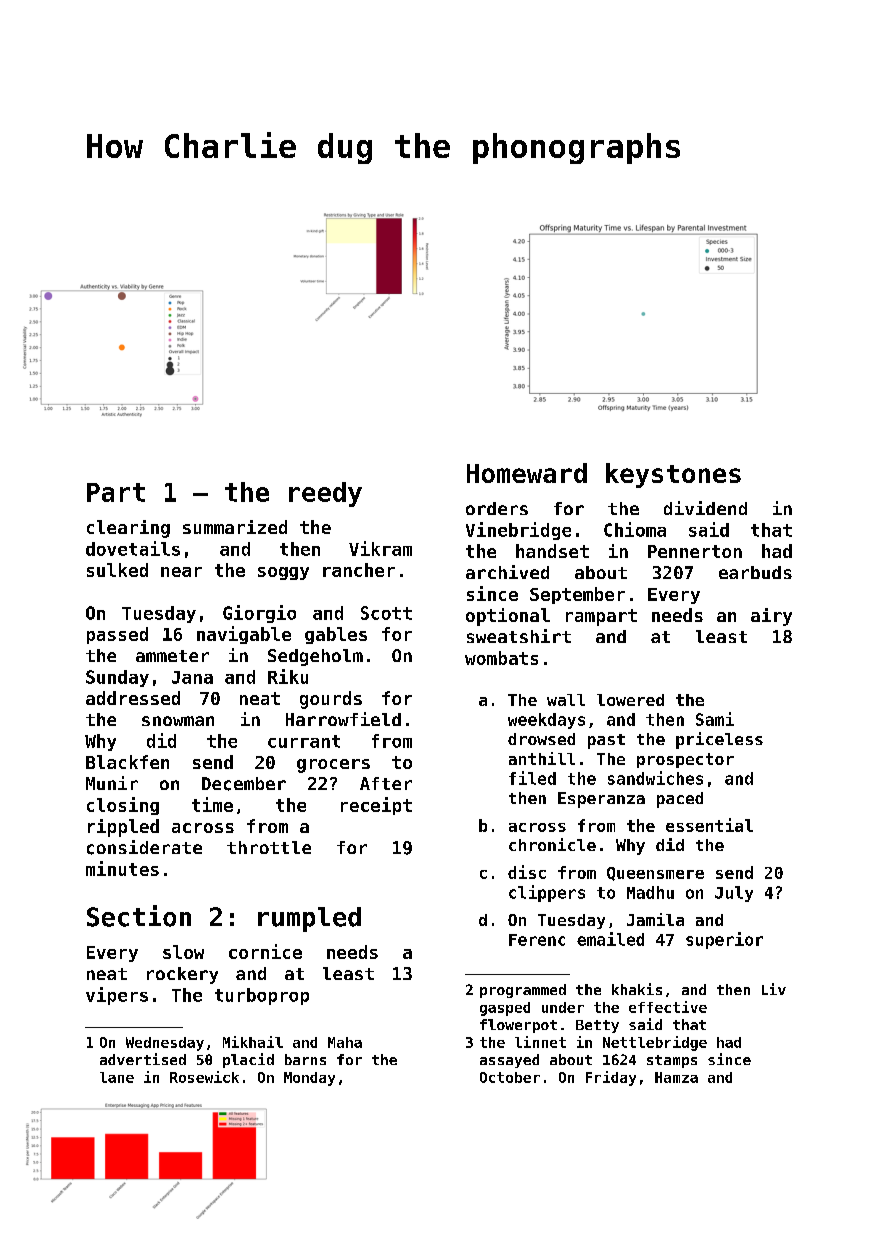 This document has height=1246, width=878. What do you see at coordinates (192, 677) in the document?
I see `Jana` at bounding box center [192, 677].
